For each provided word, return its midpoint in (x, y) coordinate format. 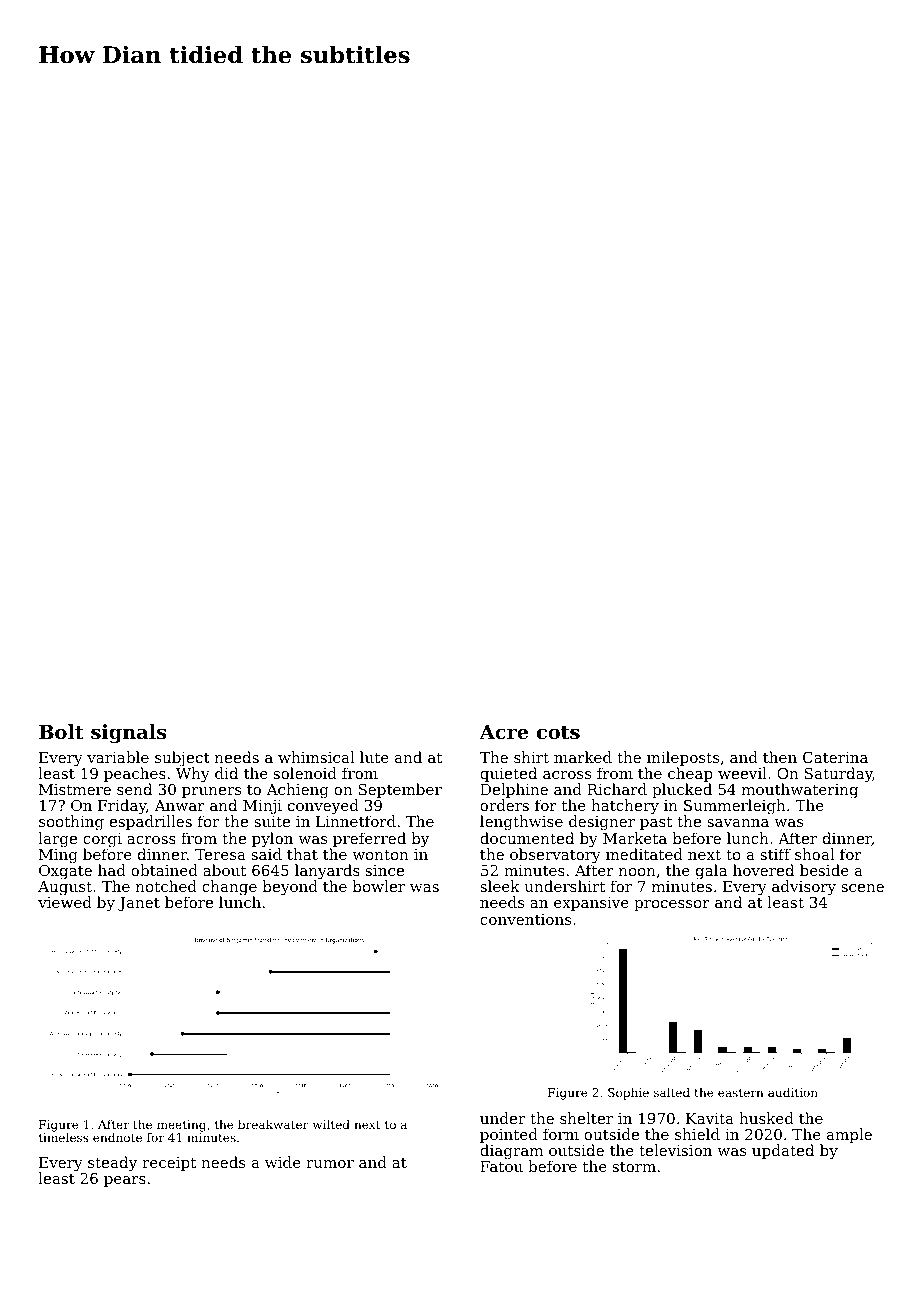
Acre (503, 732)
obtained (164, 870)
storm (634, 1167)
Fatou (501, 1166)
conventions (525, 919)
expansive (591, 904)
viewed (65, 902)
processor (672, 905)
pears (125, 1181)
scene (862, 888)
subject (182, 759)
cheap (690, 774)
